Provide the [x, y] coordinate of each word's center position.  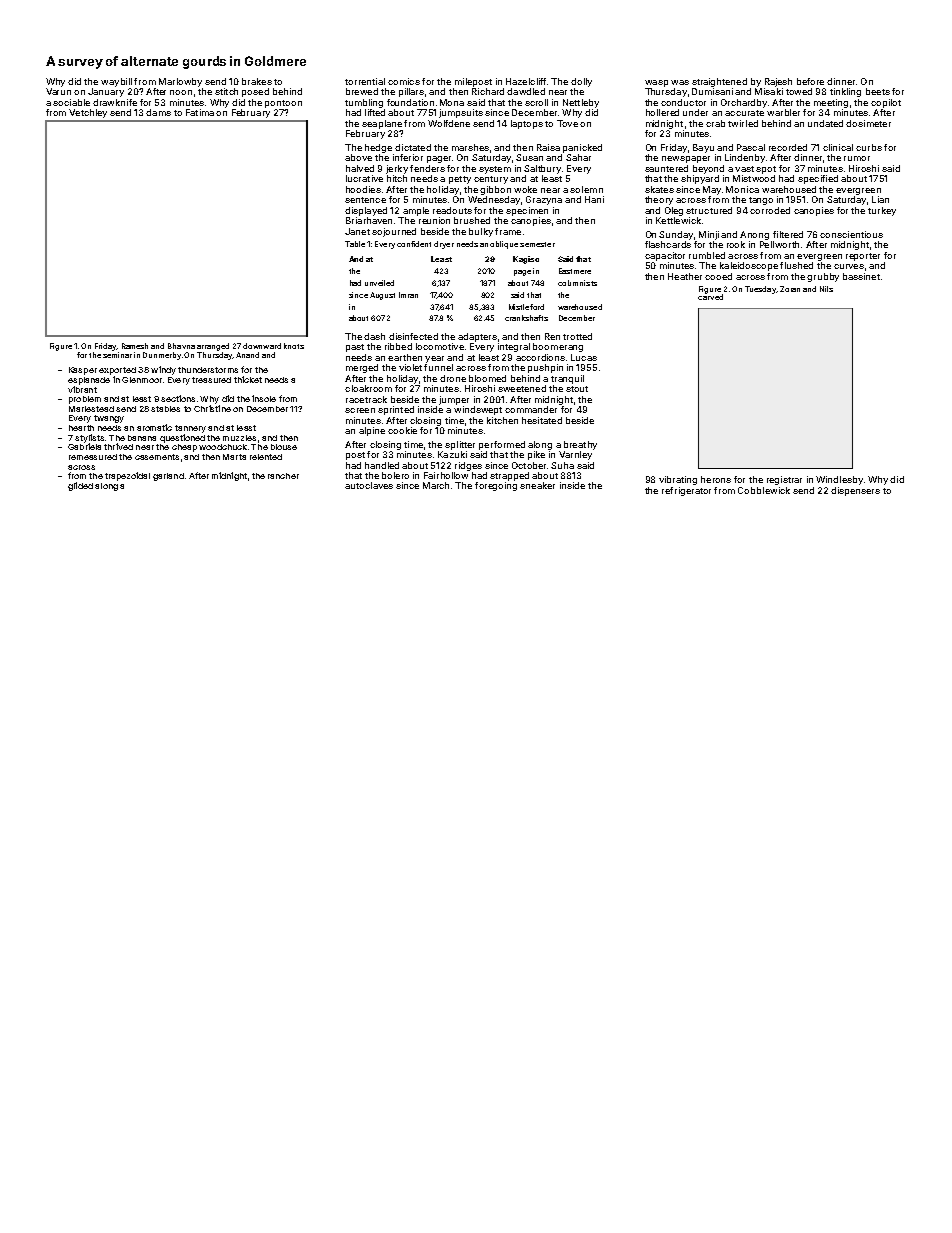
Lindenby [745, 158]
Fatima [200, 112]
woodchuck [223, 447]
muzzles [239, 438]
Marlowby [180, 82]
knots [294, 346]
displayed [366, 211]
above [358, 157]
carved [710, 297]
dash [374, 336]
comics [404, 81]
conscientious [851, 234]
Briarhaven [369, 220]
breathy [580, 445]
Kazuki [452, 454]
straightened [719, 82]
